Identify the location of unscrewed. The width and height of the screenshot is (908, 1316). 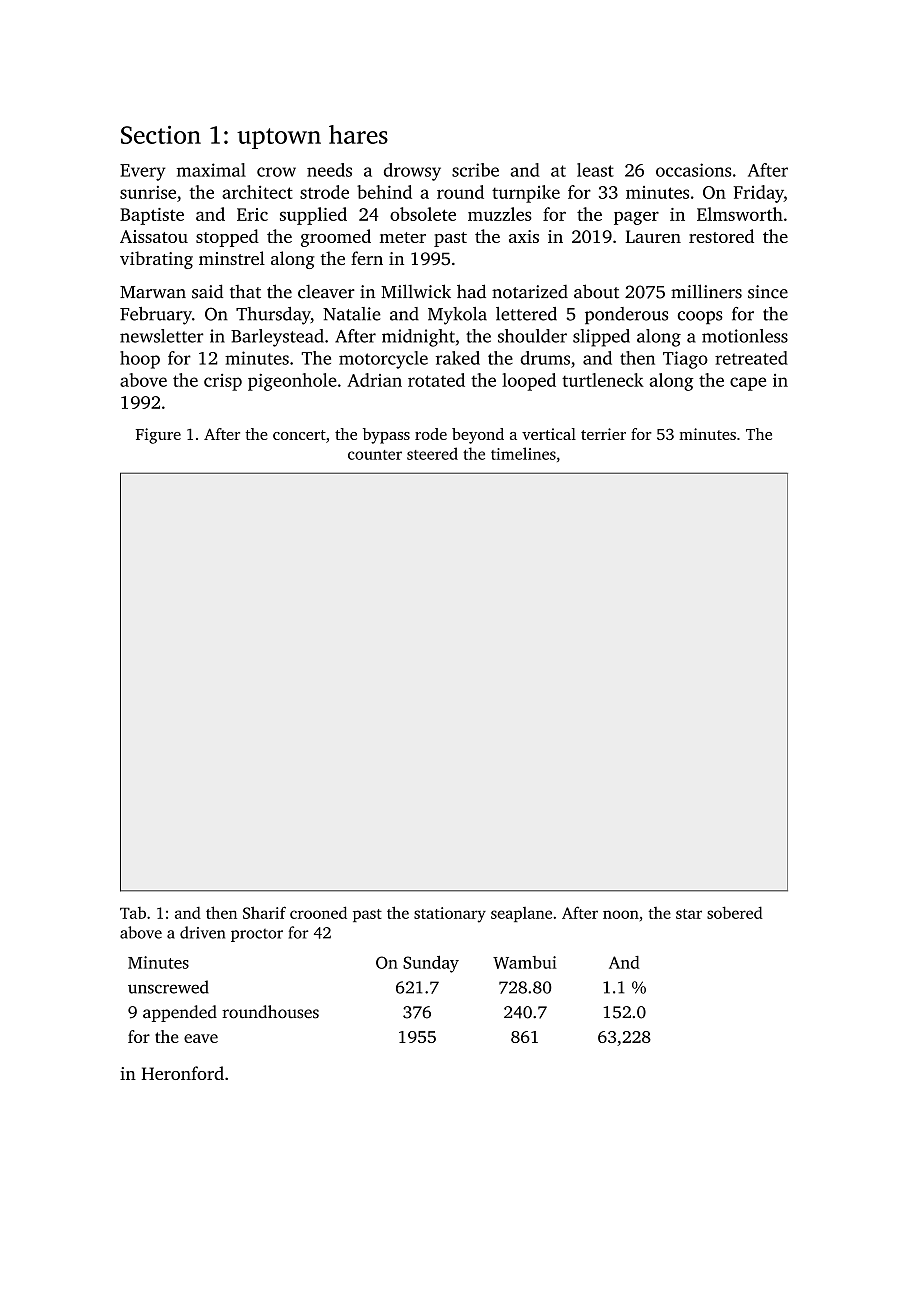
(168, 987).
